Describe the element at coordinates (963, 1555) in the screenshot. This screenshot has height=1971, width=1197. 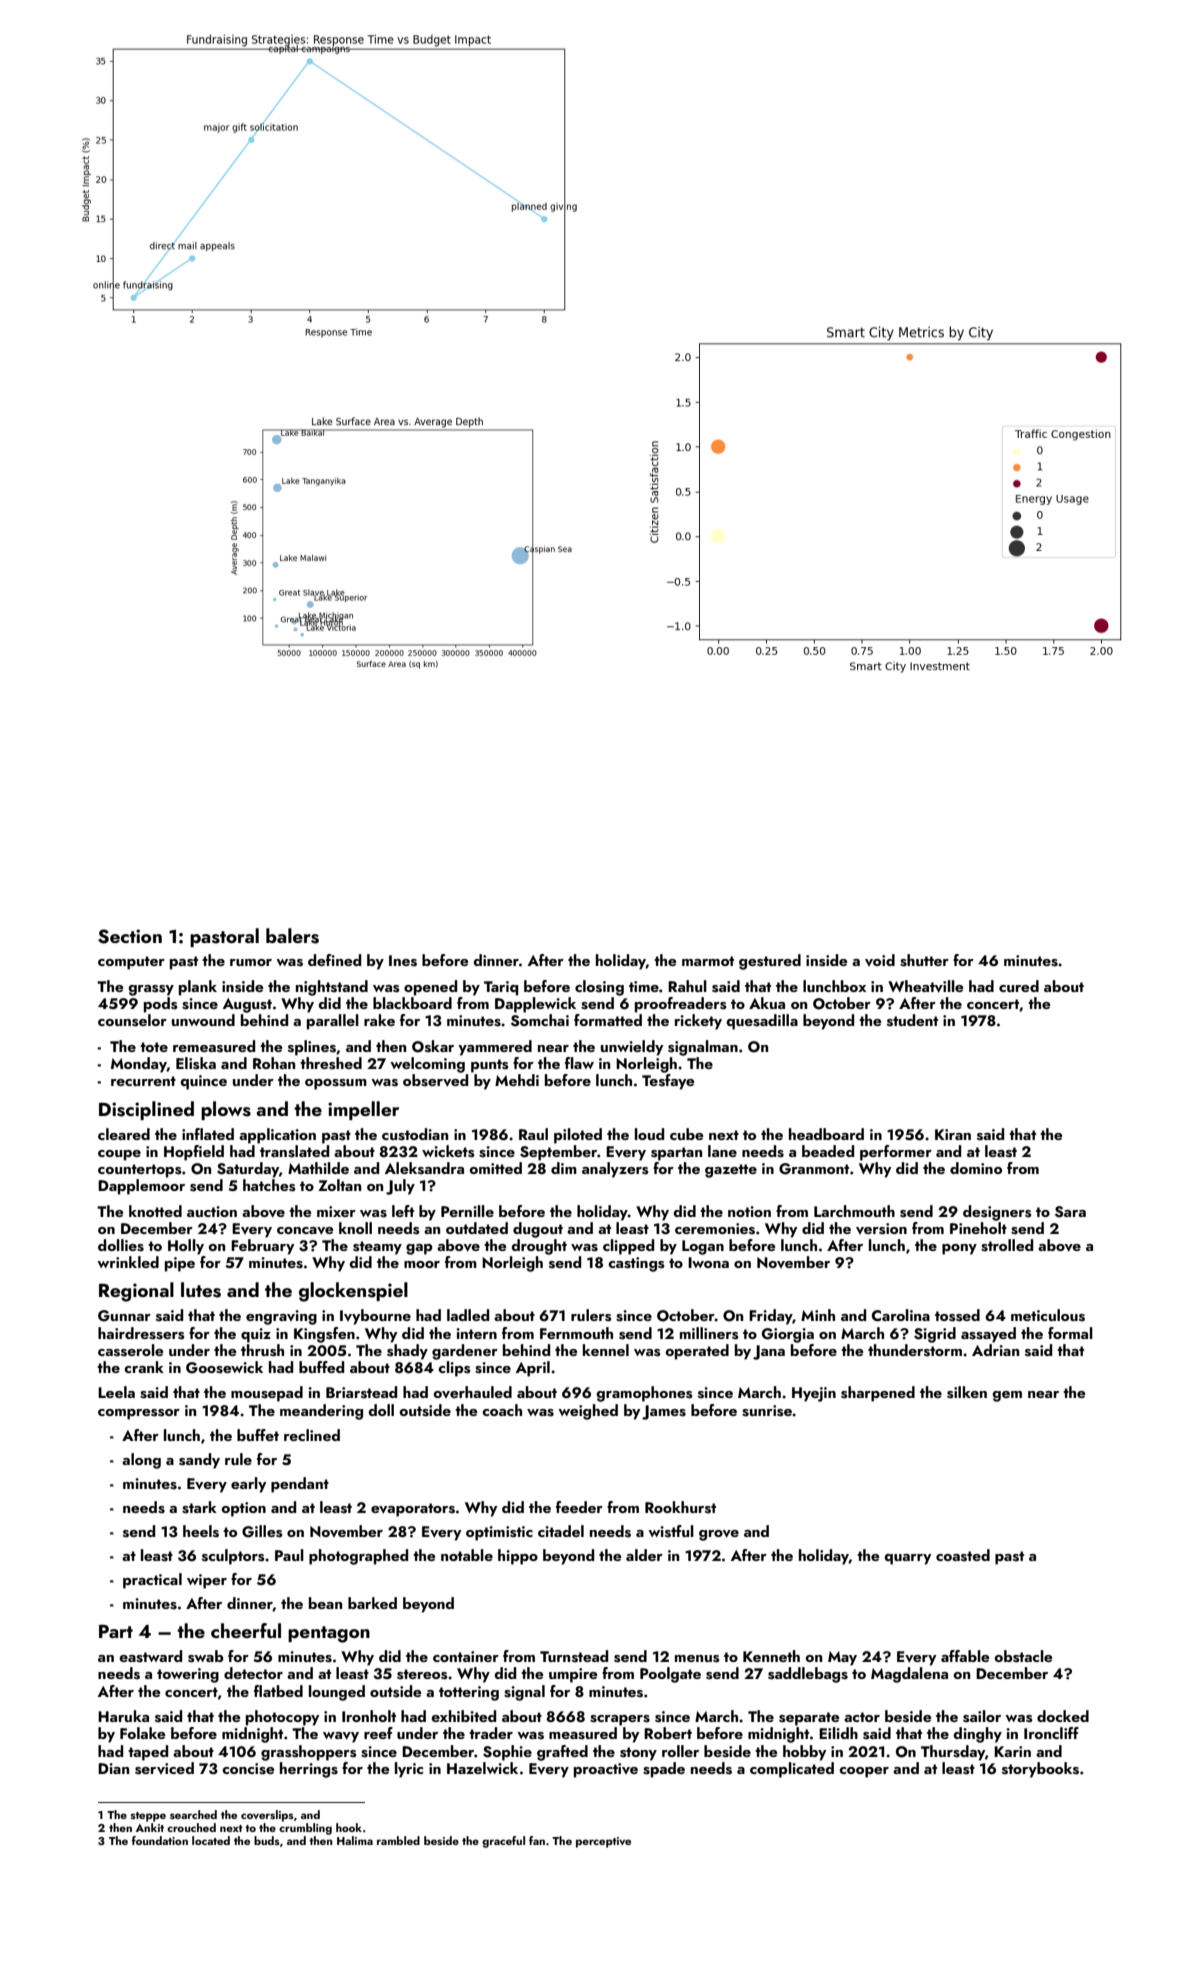
I see `coasted` at that location.
